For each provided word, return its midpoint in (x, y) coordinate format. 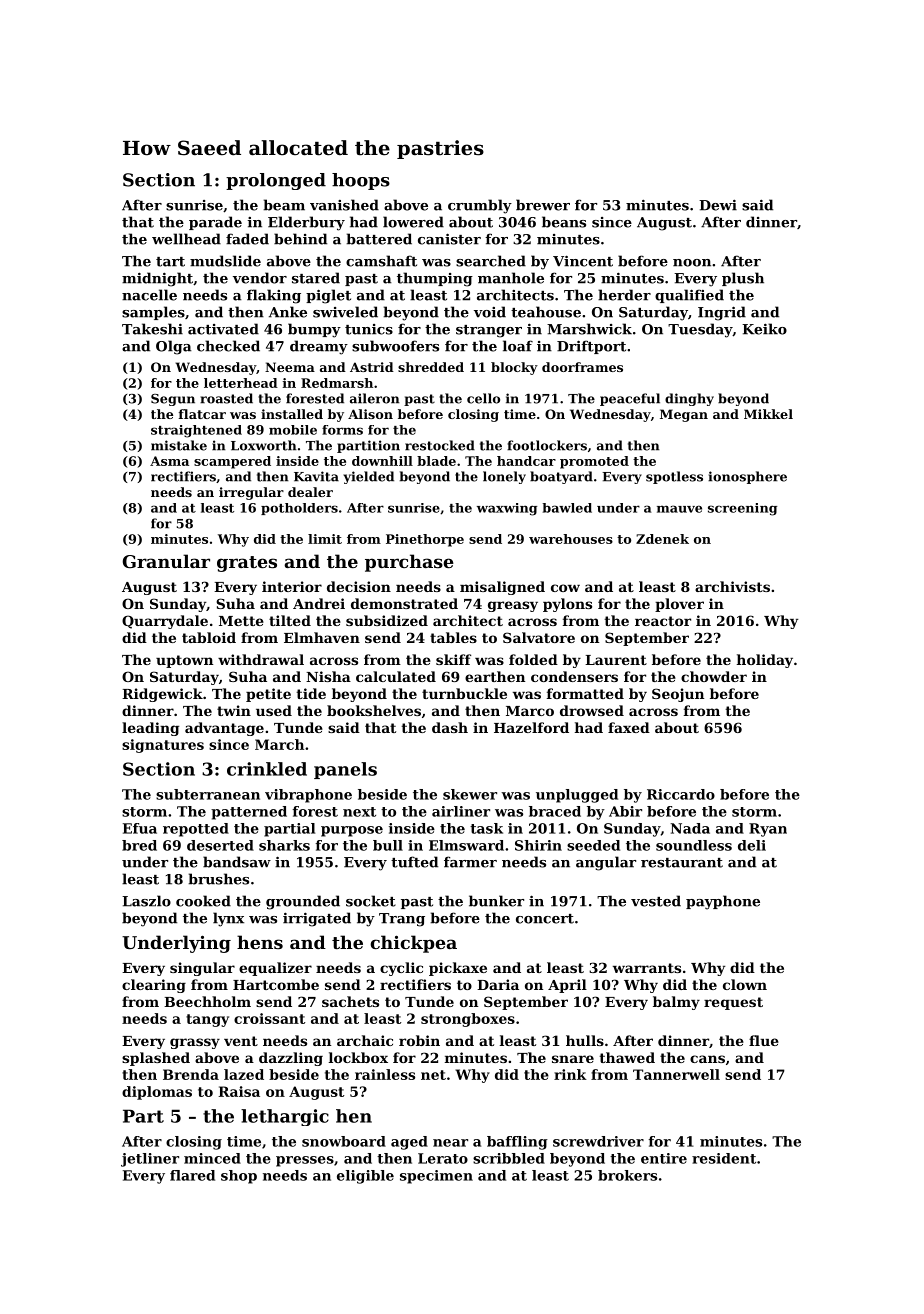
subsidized (387, 620)
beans (564, 222)
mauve (679, 509)
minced (212, 1158)
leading (150, 729)
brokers (627, 1175)
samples (153, 313)
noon (692, 263)
